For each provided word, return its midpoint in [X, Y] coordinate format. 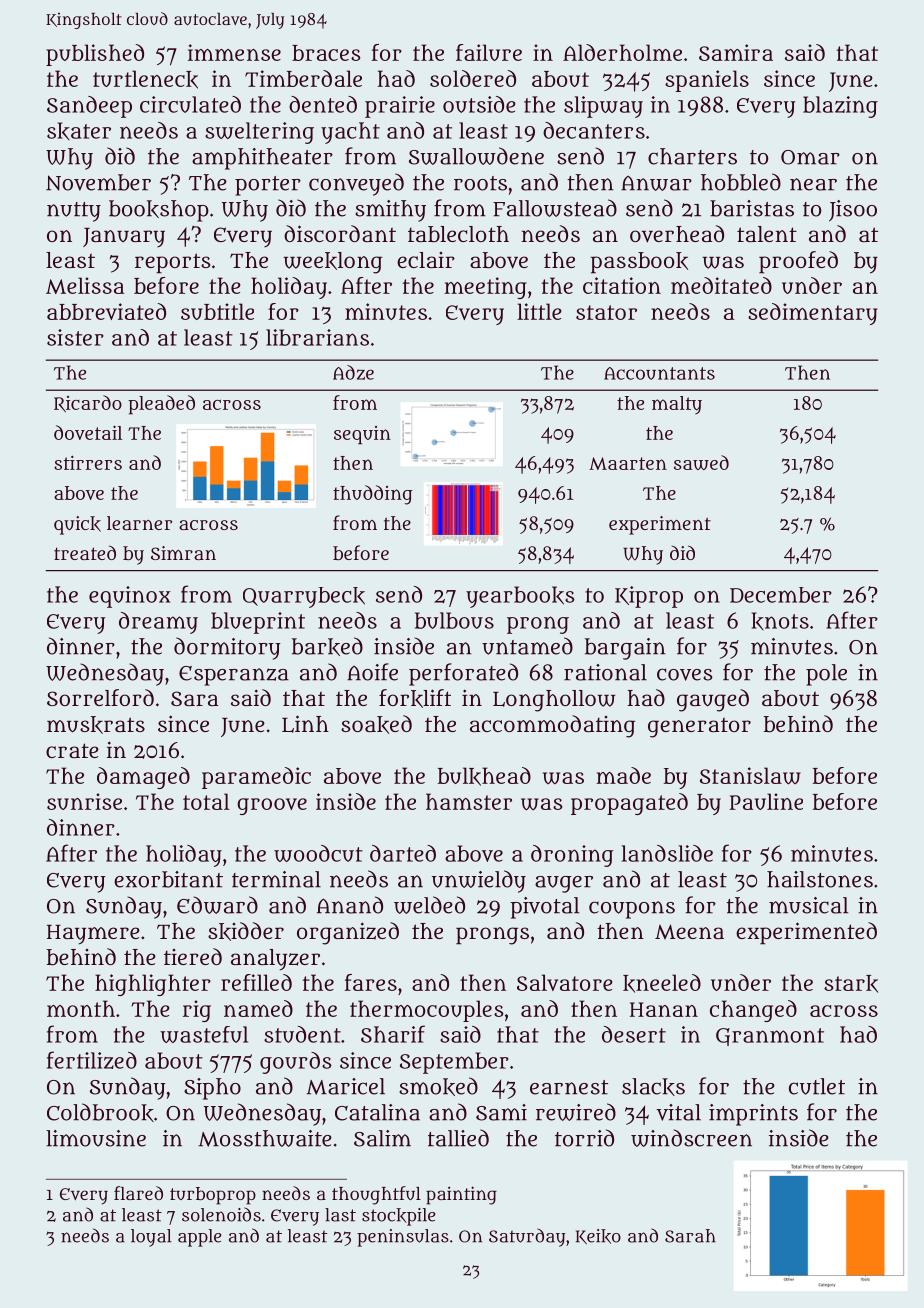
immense [234, 52]
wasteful [204, 1034]
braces [326, 53]
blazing [840, 107]
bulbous [454, 620]
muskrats [96, 725]
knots [780, 621]
